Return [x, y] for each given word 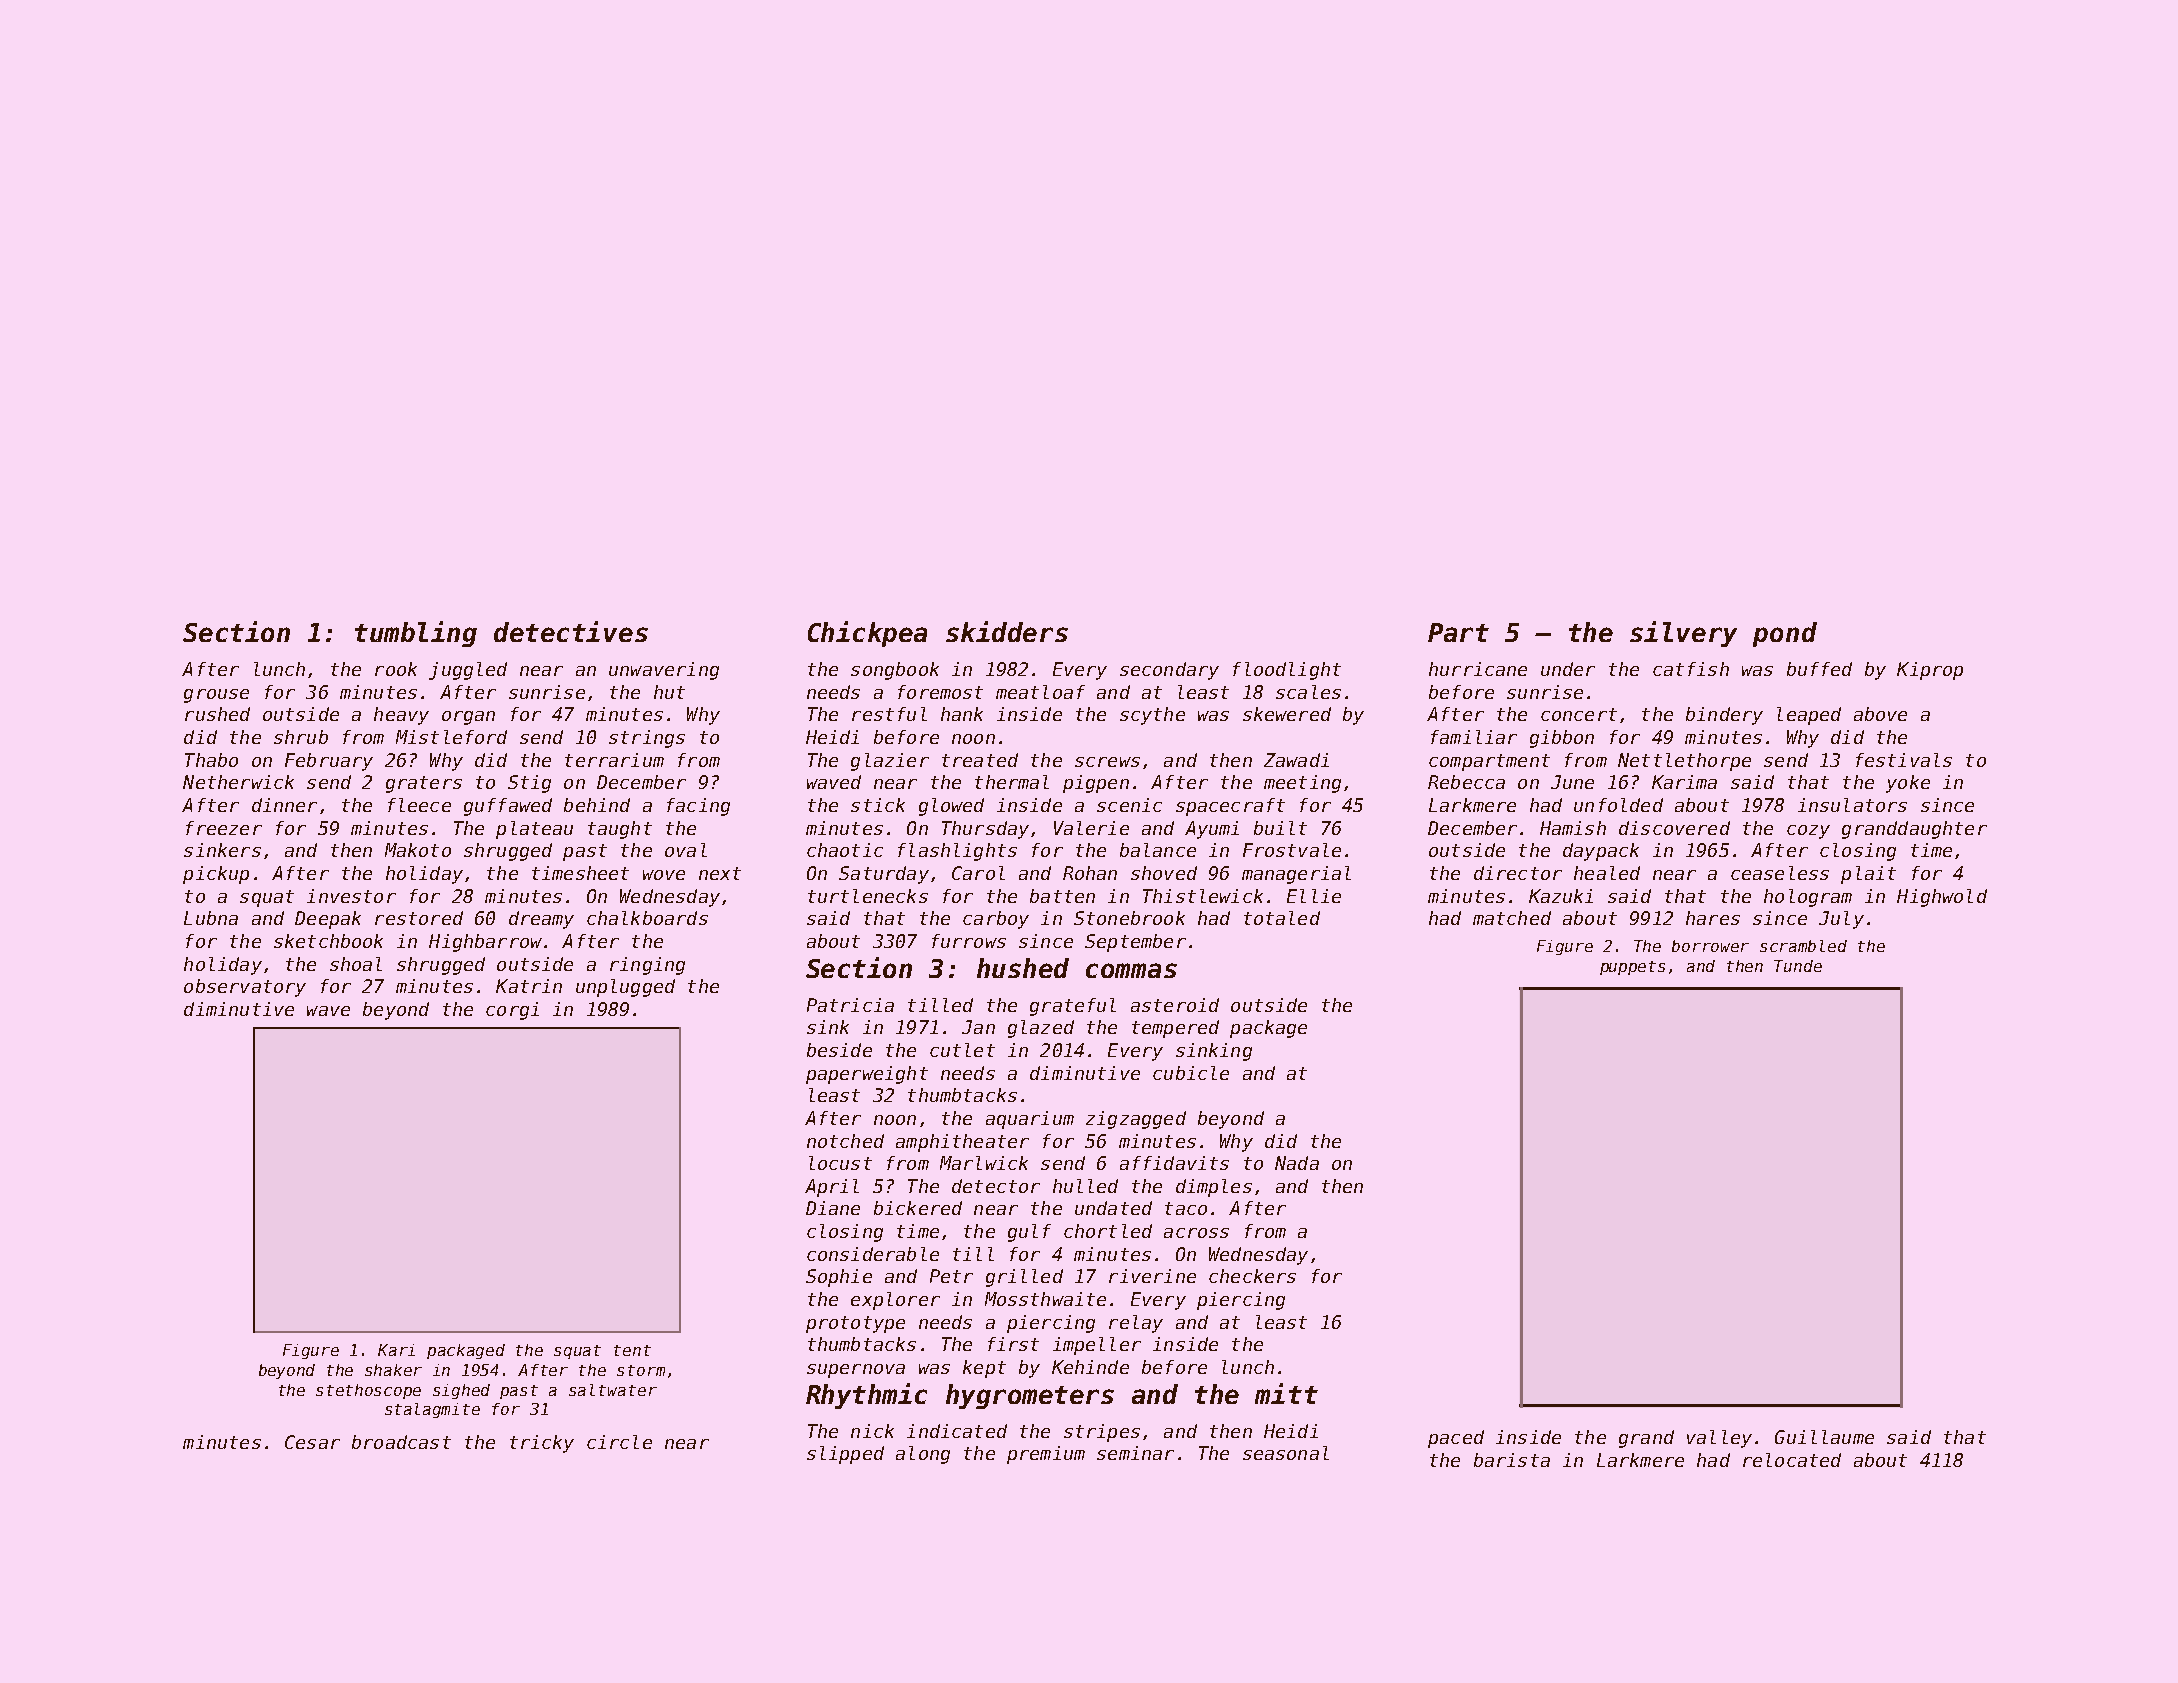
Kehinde [1090, 1367]
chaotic [845, 850]
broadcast [401, 1442]
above [1880, 714]
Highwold [1942, 898]
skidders [1007, 631]
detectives [571, 631]
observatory [245, 988]
